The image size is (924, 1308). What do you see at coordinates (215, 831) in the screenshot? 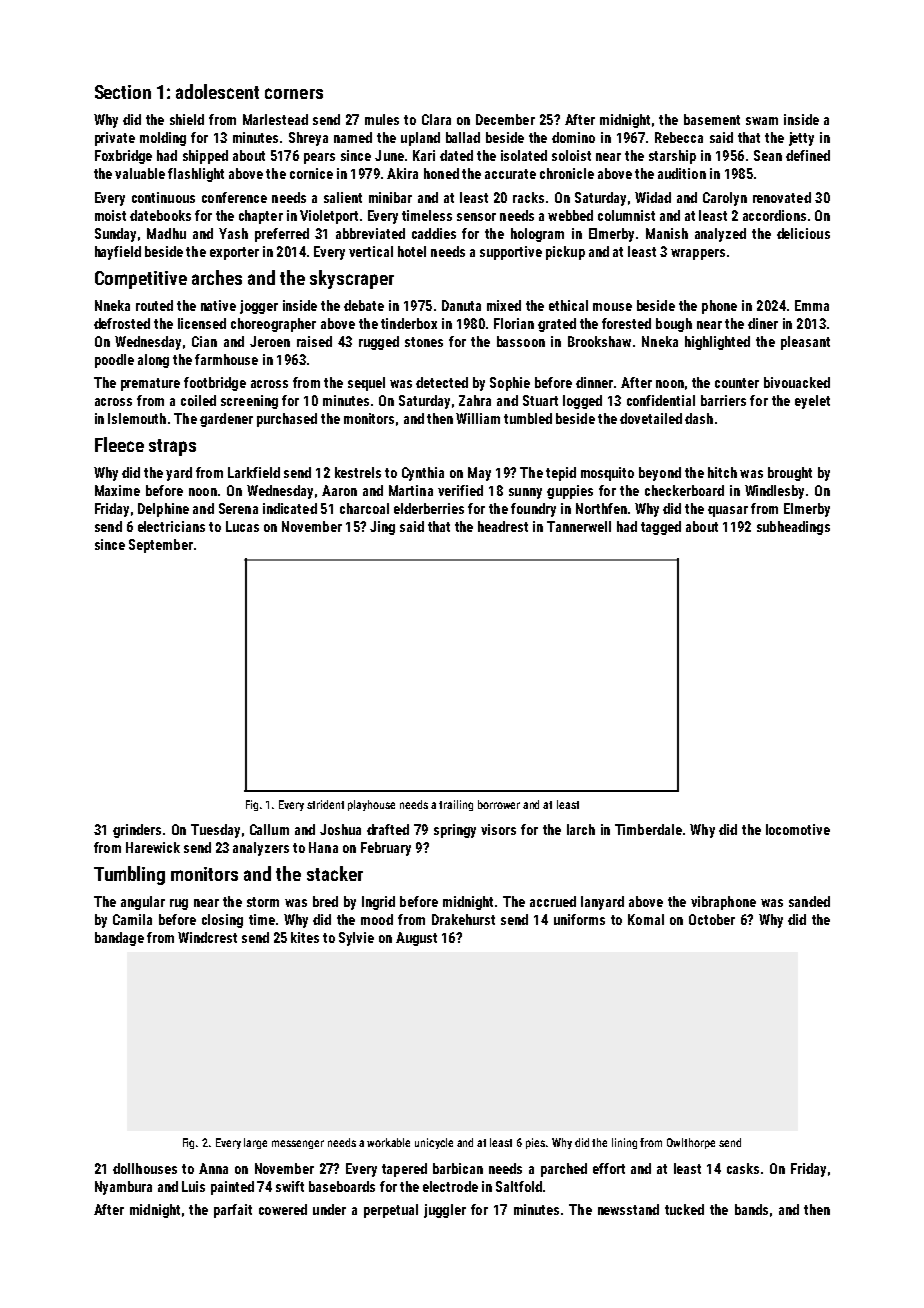
I see `Tuesday` at bounding box center [215, 831].
